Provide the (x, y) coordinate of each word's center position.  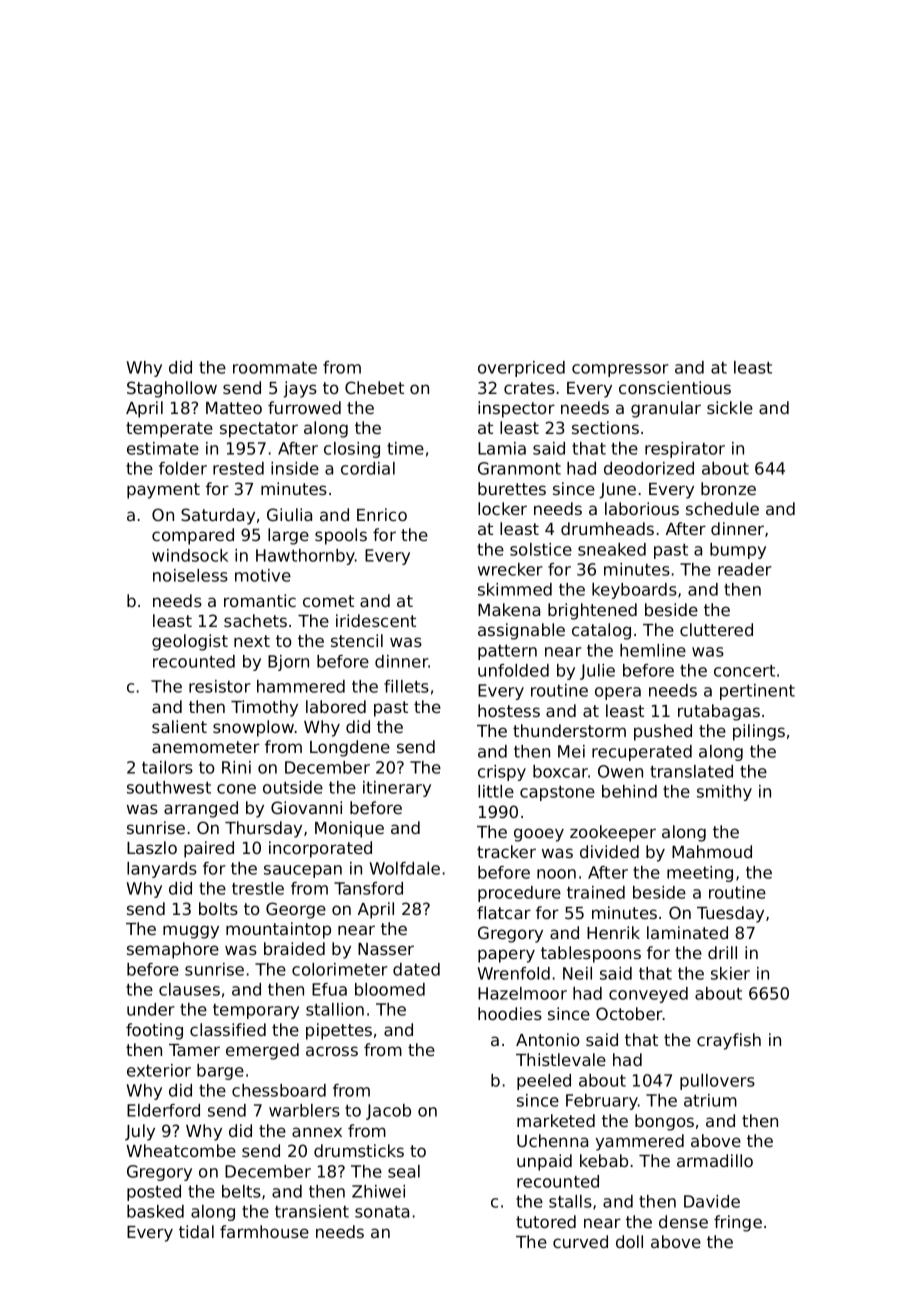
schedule (722, 508)
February (602, 1102)
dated (416, 969)
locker (502, 508)
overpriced (521, 369)
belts (241, 1191)
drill (722, 952)
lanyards (162, 870)
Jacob (388, 1112)
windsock (190, 555)
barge (220, 1072)
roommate (275, 368)
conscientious (675, 387)
